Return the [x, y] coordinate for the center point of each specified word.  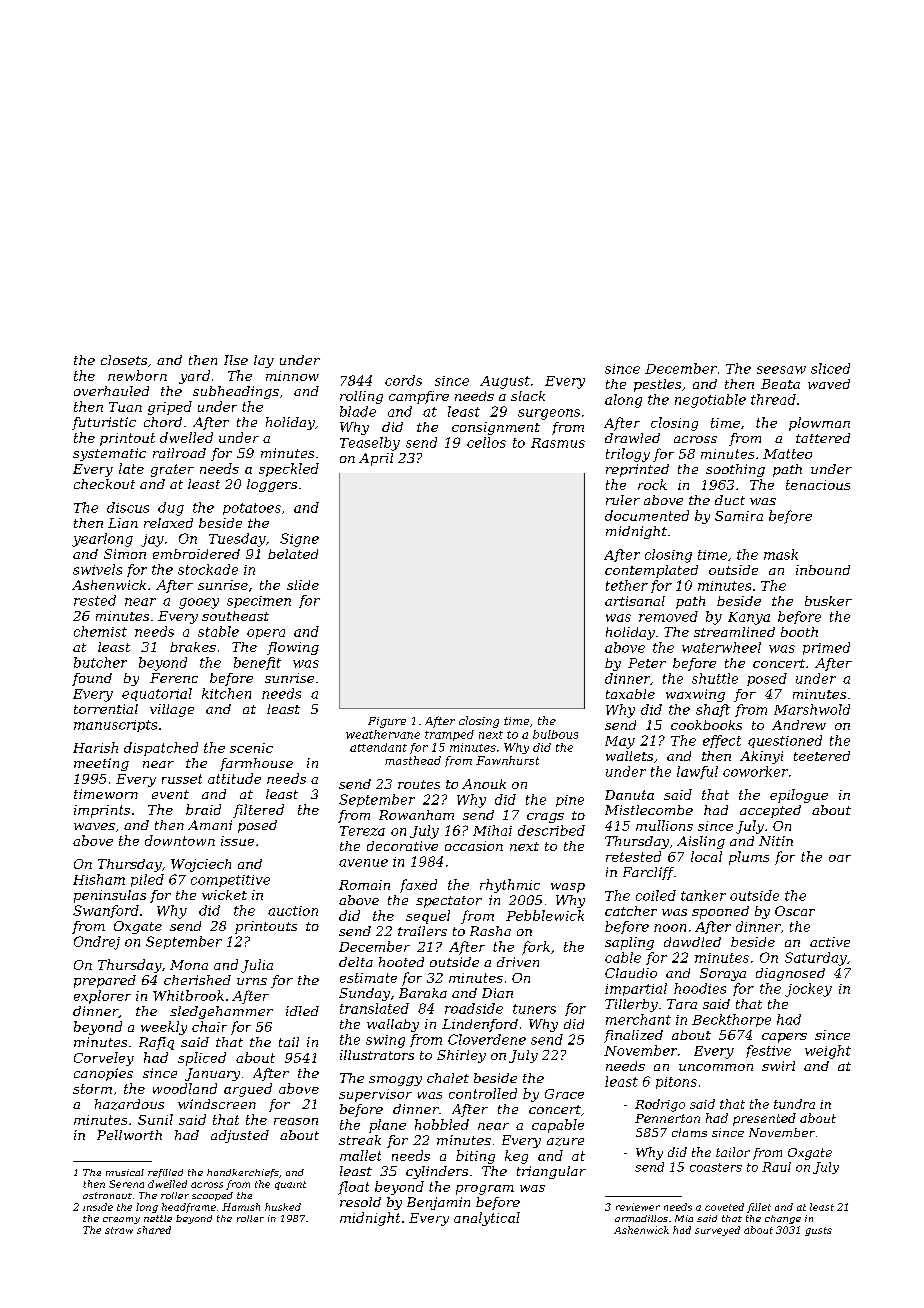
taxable [630, 694]
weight [828, 1052]
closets [124, 360]
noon [670, 928]
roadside [474, 1008]
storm [92, 1089]
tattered [823, 438]
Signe [299, 540]
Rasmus [558, 443]
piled [147, 880]
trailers [422, 931]
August [505, 382]
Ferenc [174, 678]
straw [119, 1230]
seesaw [781, 370]
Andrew [799, 725]
